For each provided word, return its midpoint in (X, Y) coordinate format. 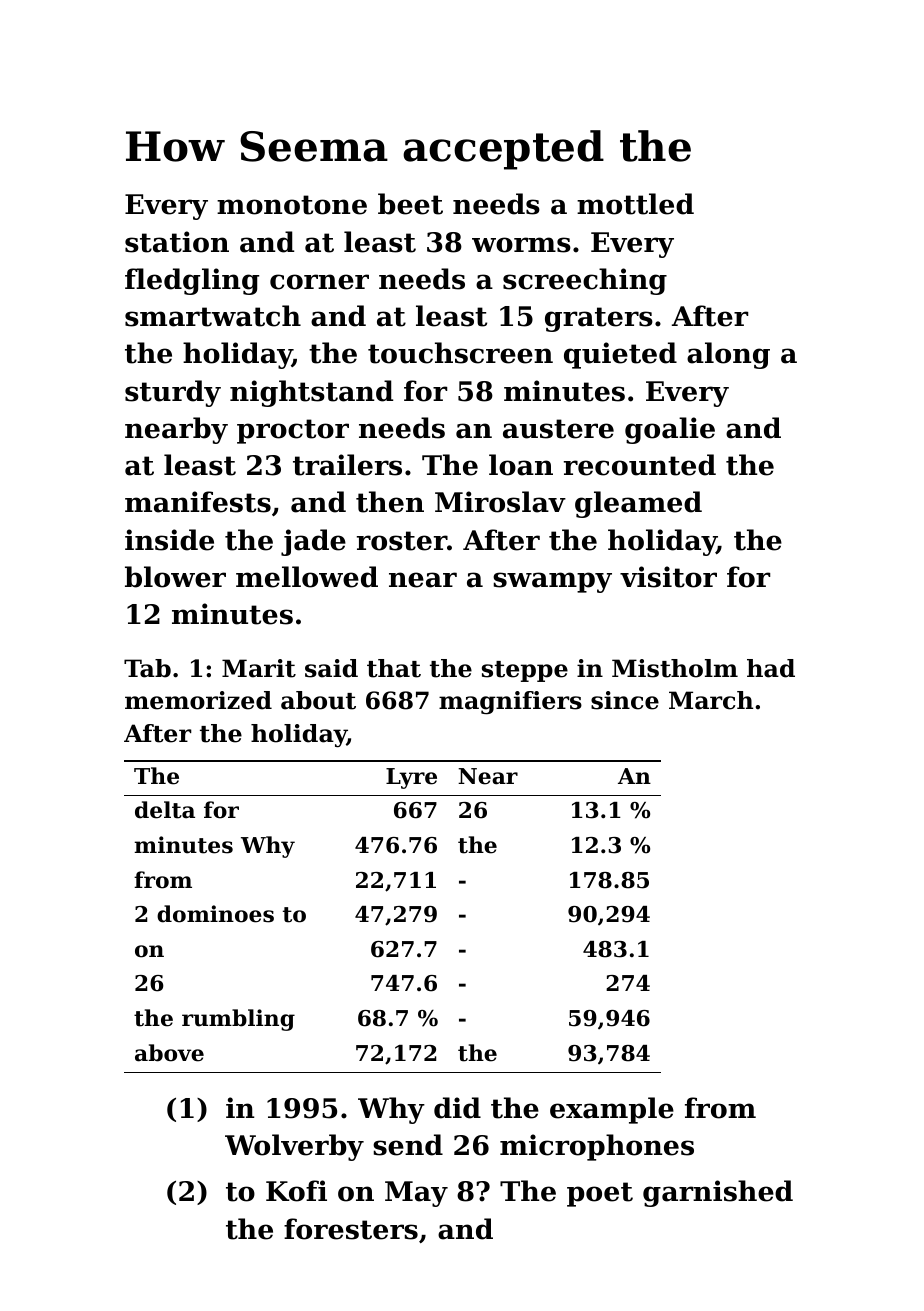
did (457, 1108)
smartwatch (213, 316)
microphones (597, 1147)
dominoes (215, 914)
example (612, 1110)
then (390, 502)
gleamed (638, 504)
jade (313, 542)
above (169, 1053)
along (728, 355)
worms (521, 245)
